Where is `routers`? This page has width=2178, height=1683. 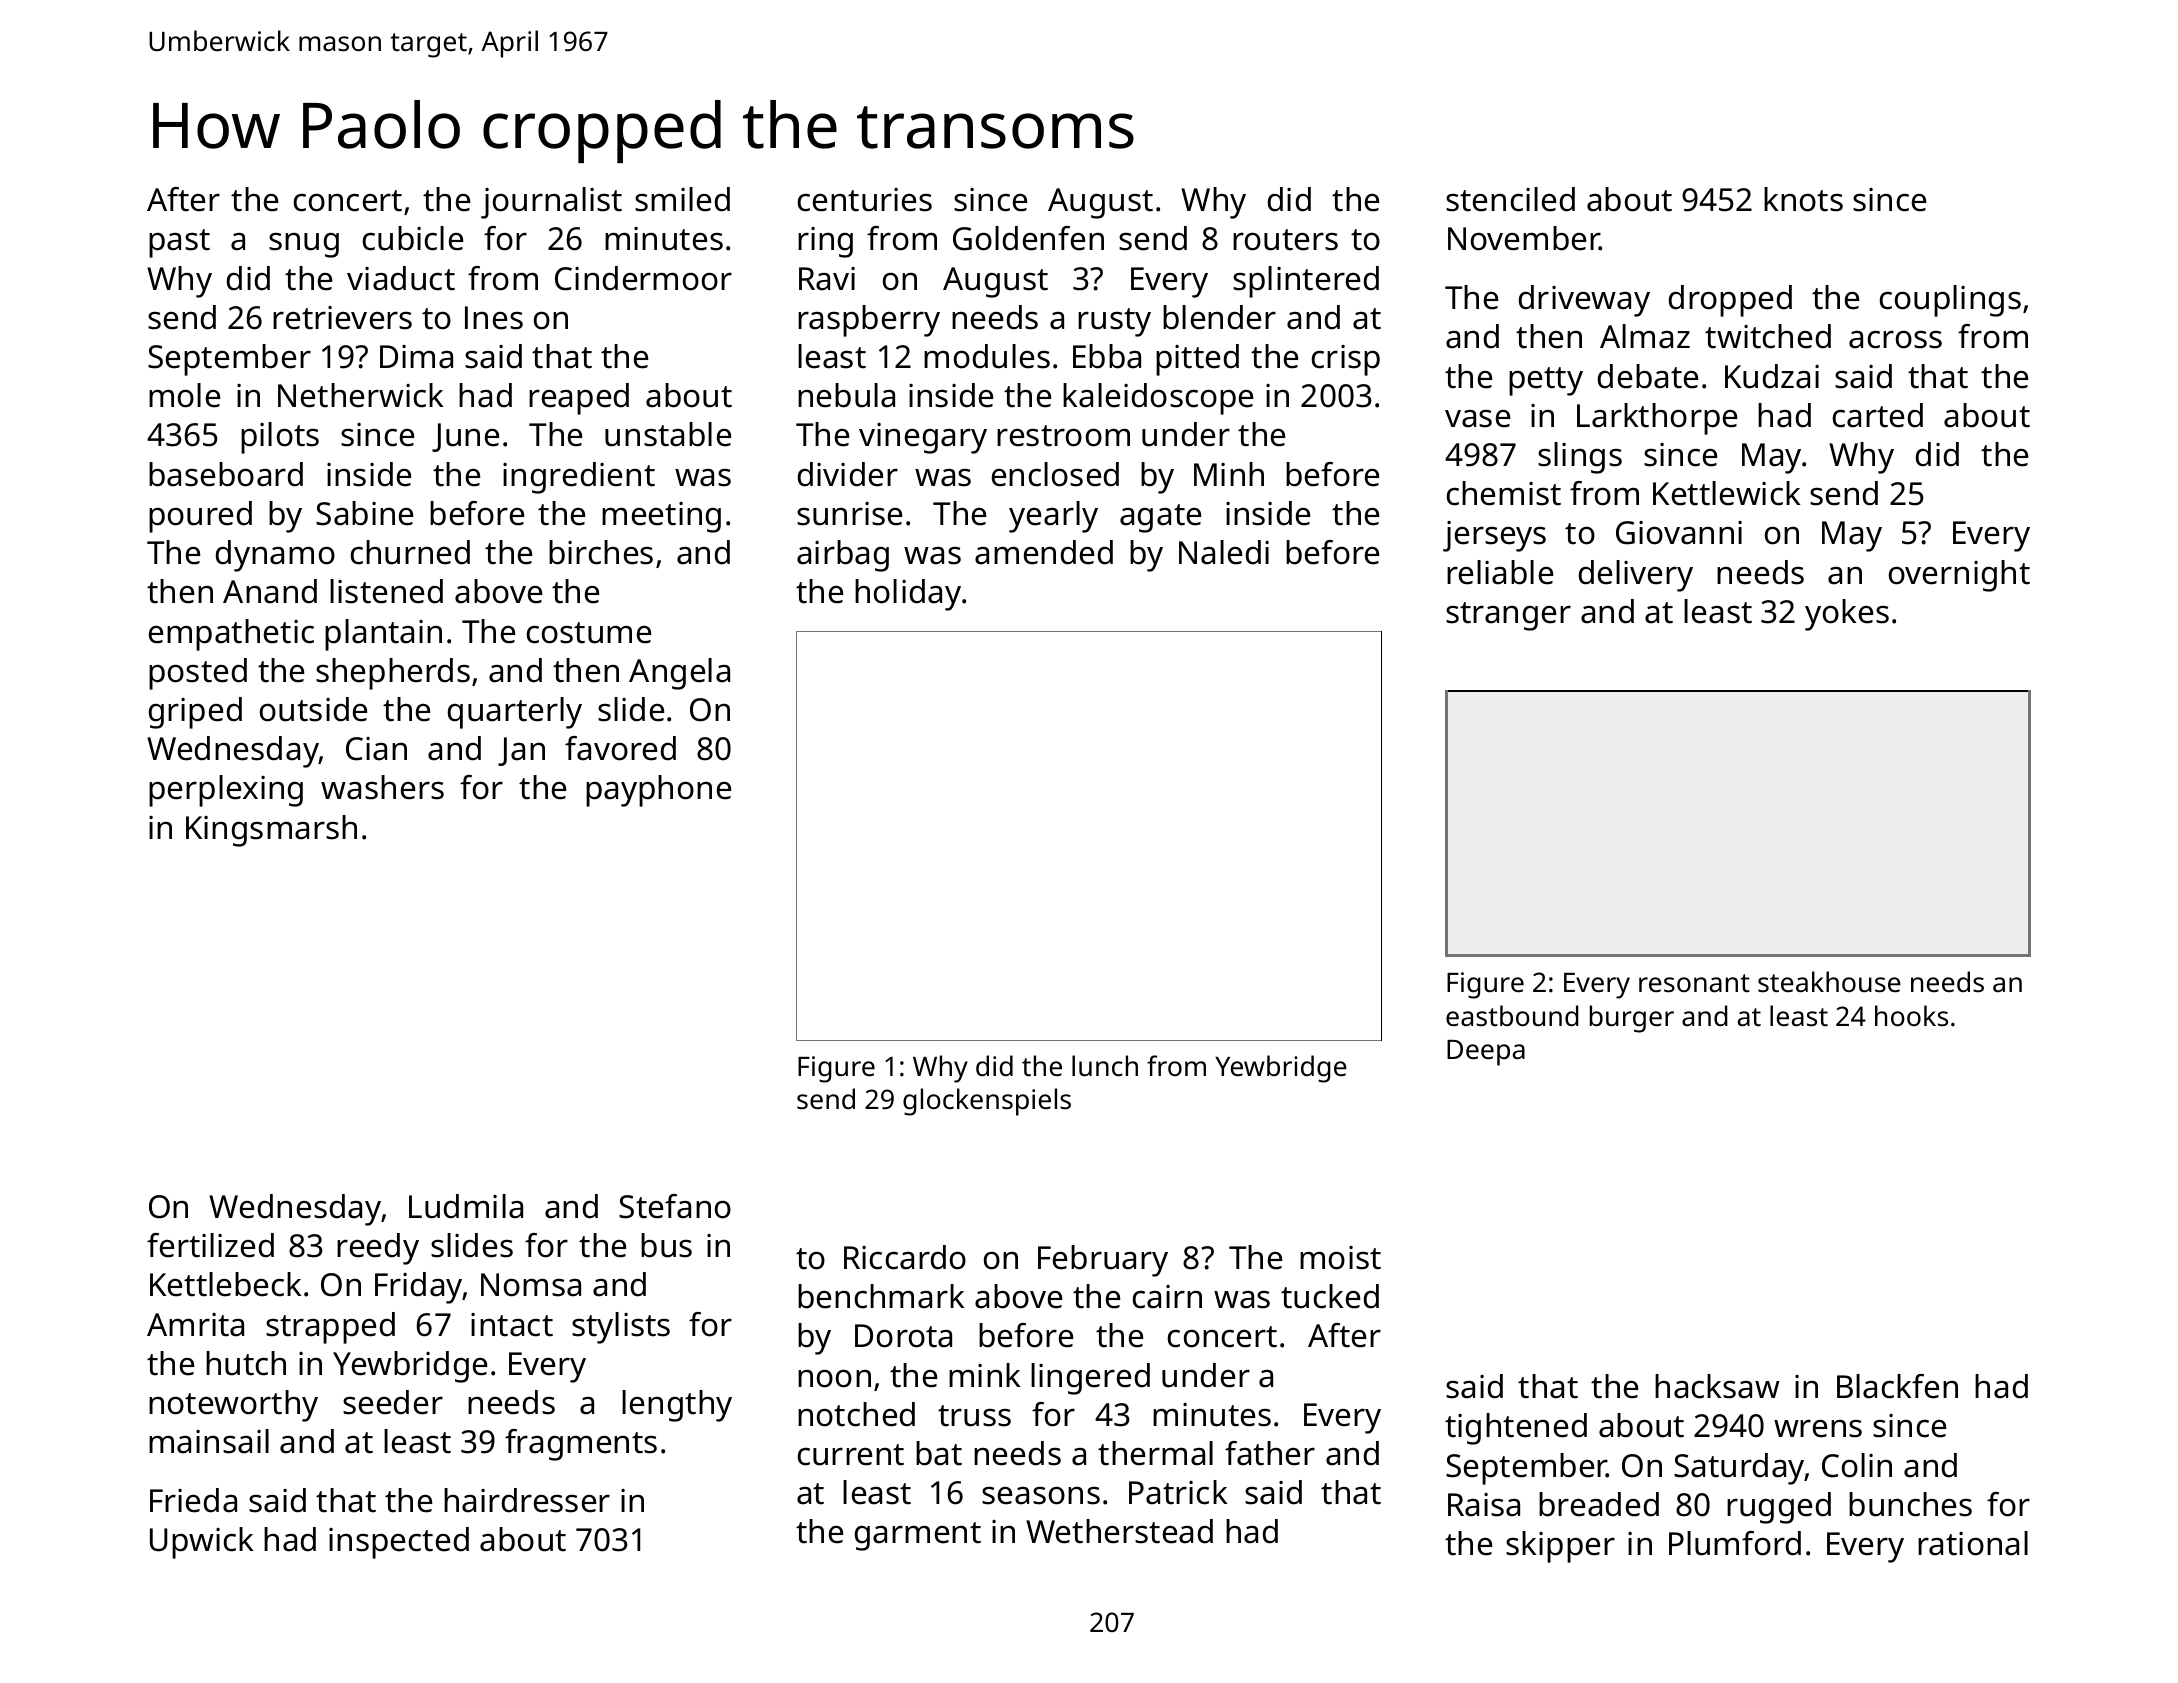
routers is located at coordinates (1285, 240).
